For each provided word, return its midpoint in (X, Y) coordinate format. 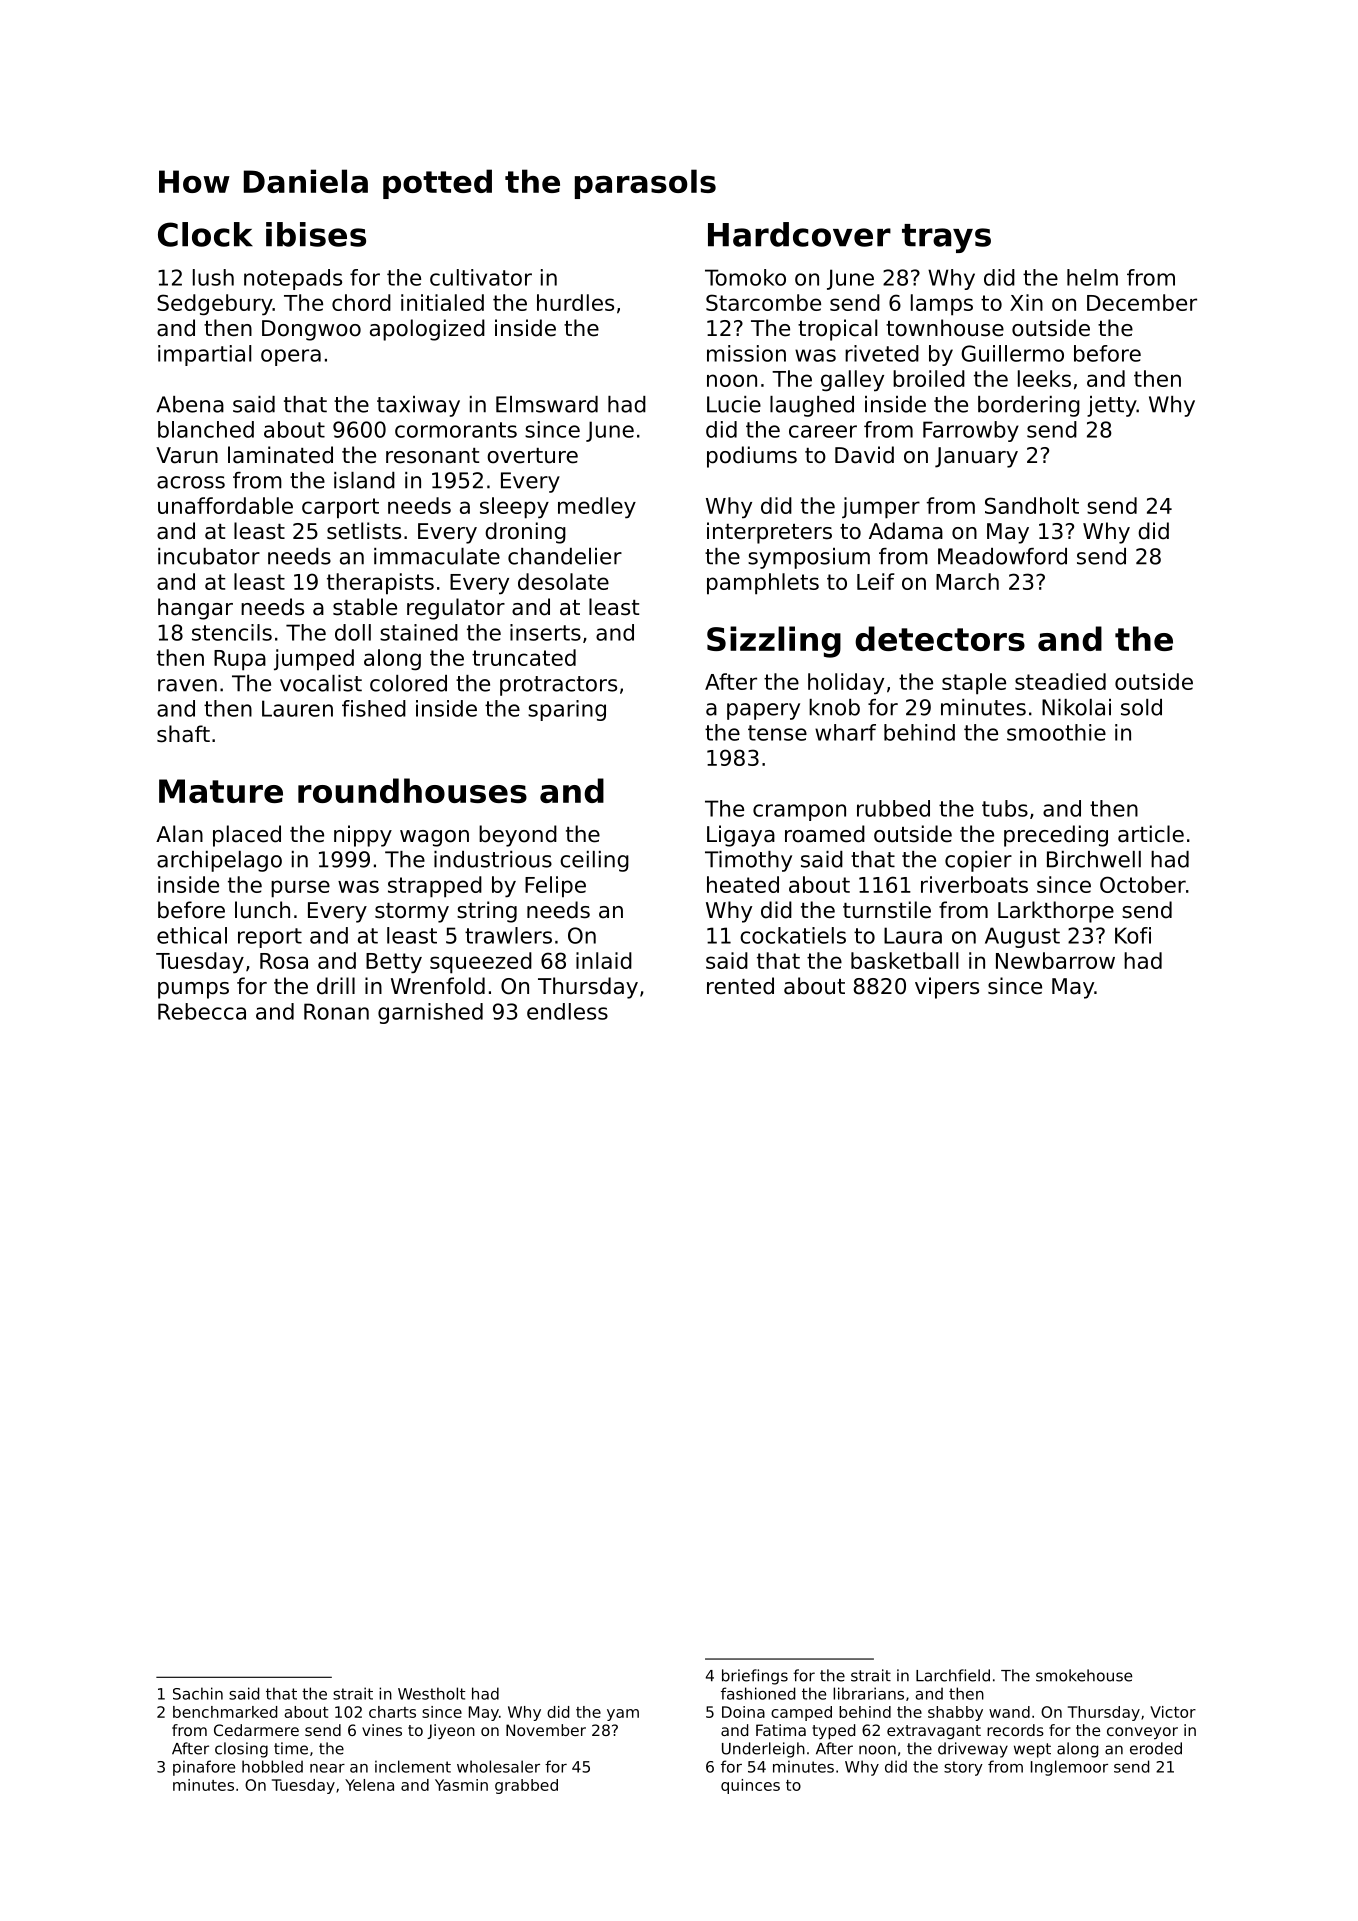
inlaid (604, 960)
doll (353, 632)
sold (1141, 707)
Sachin (198, 1693)
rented (740, 986)
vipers (947, 988)
